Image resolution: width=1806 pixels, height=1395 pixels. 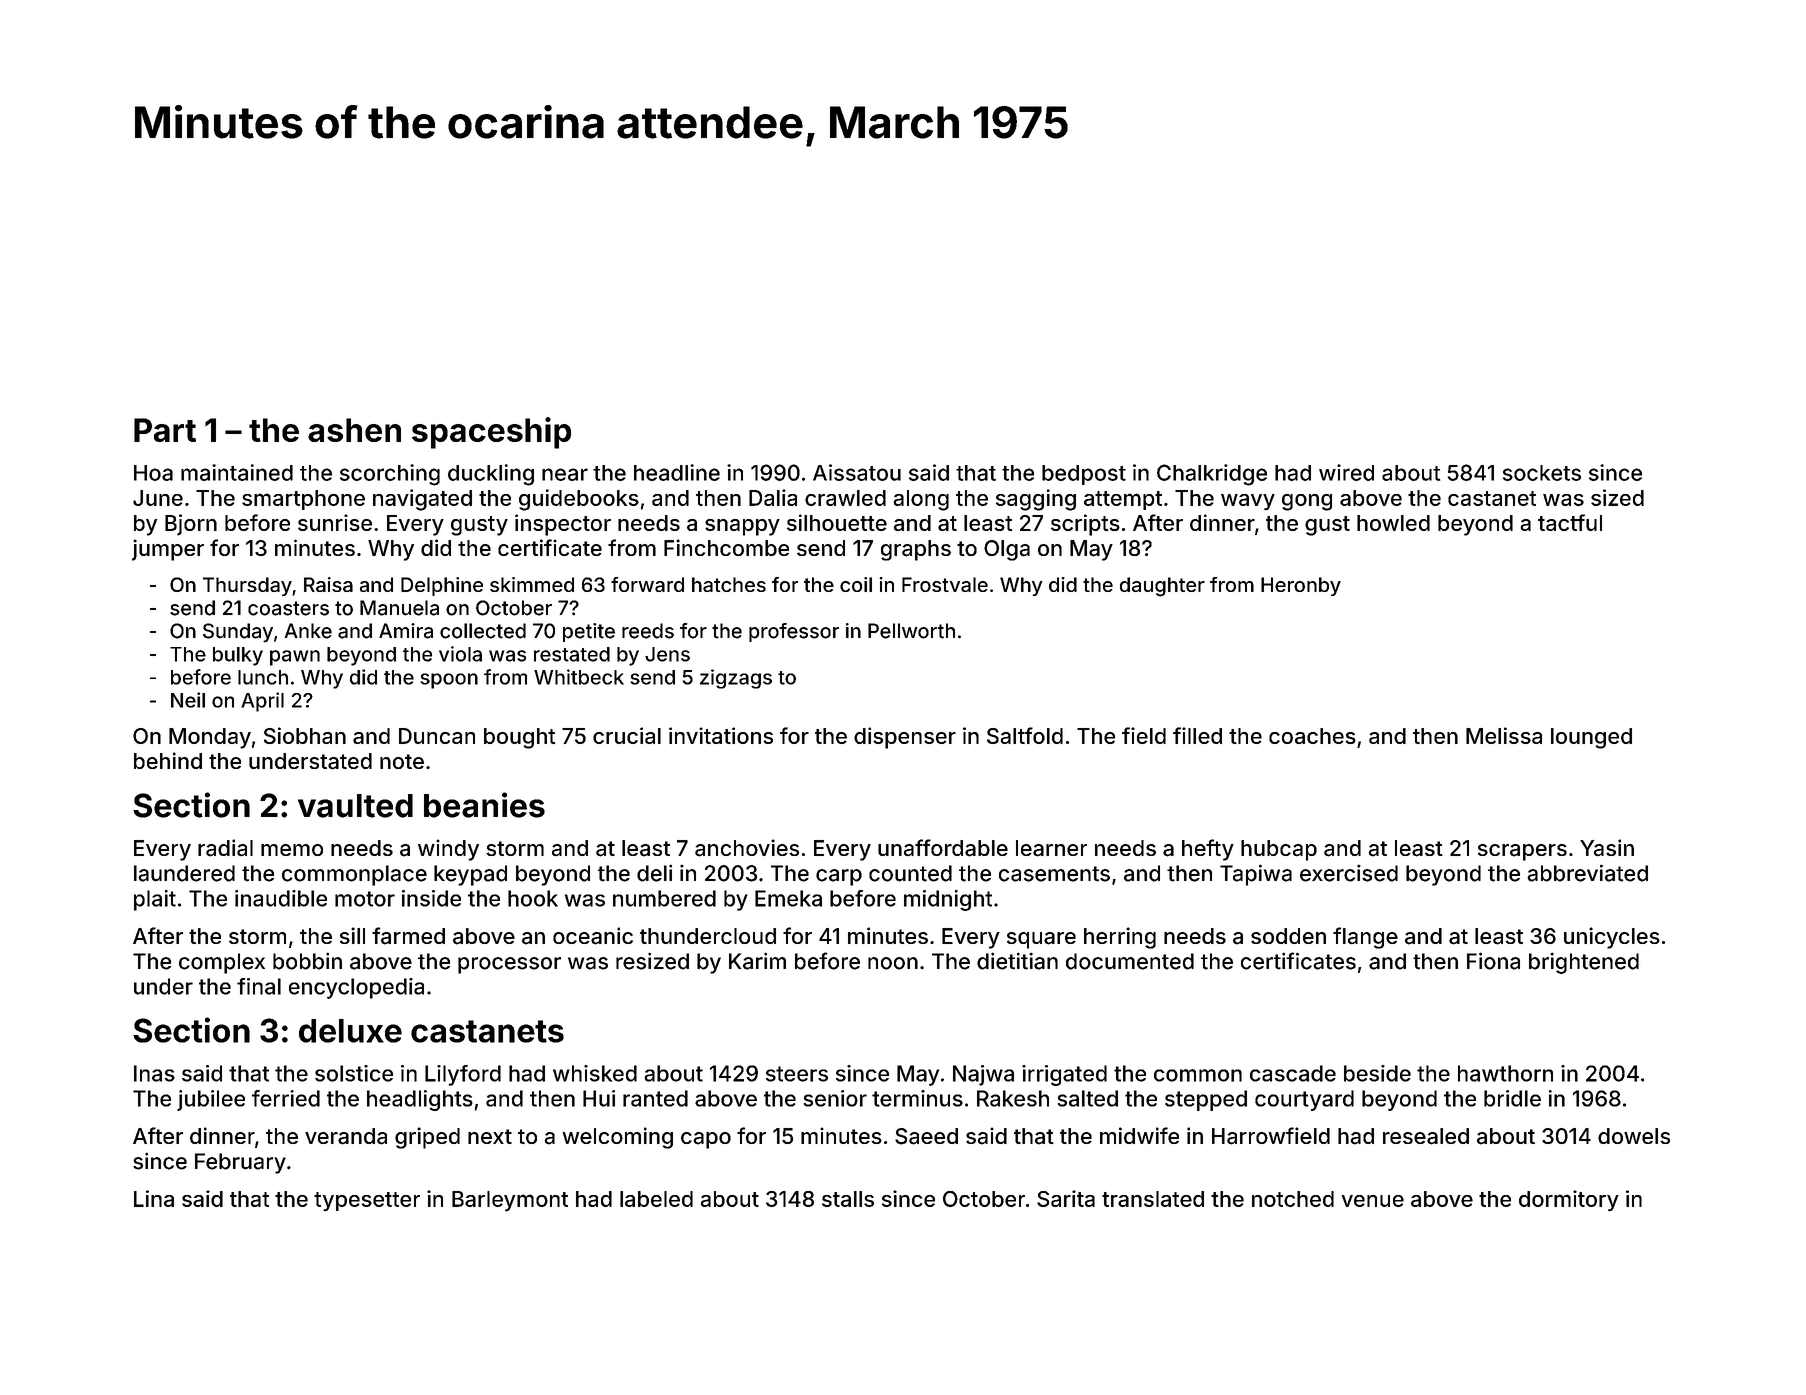 I want to click on ashen, so click(x=354, y=430).
